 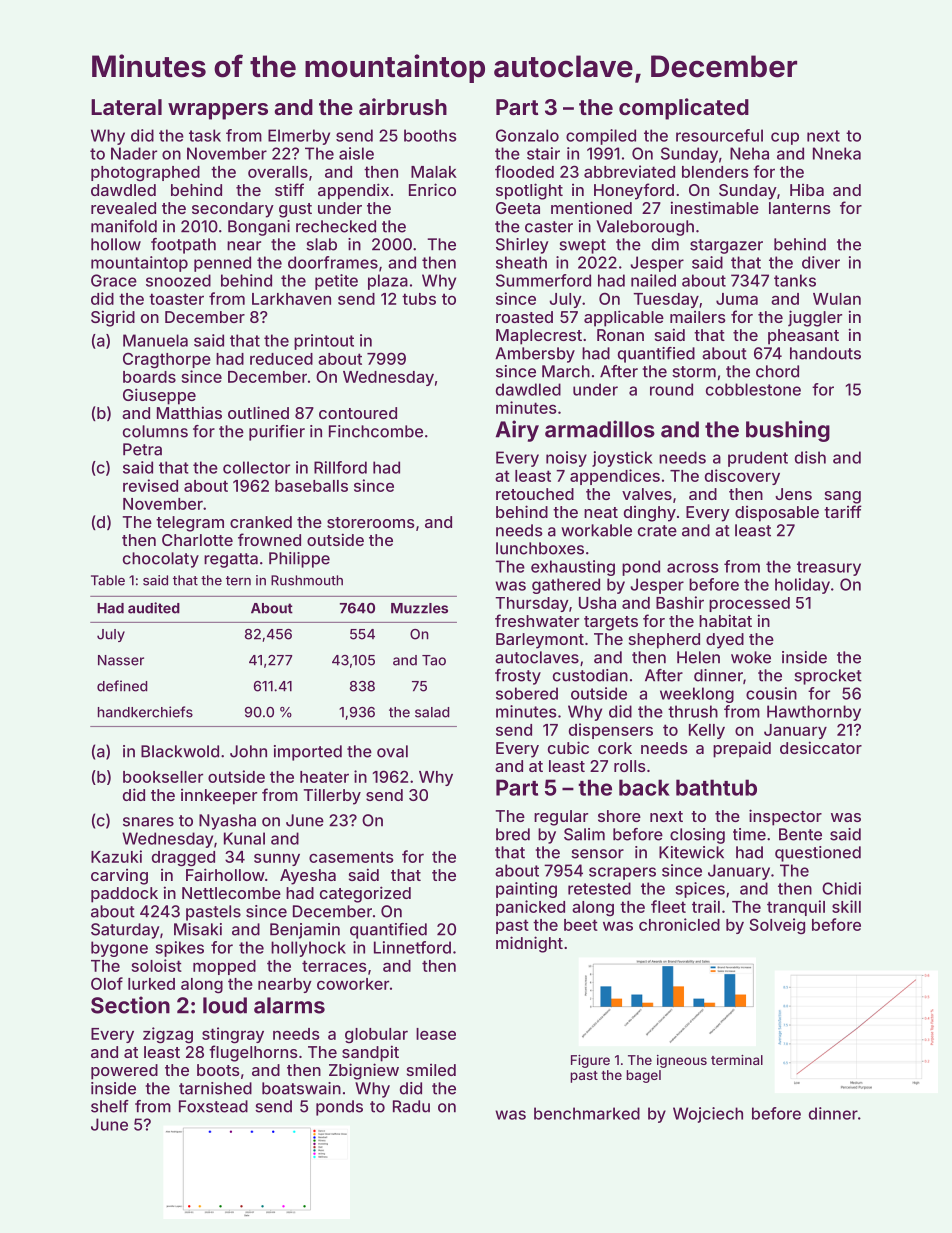 I want to click on compiled, so click(x=601, y=137).
